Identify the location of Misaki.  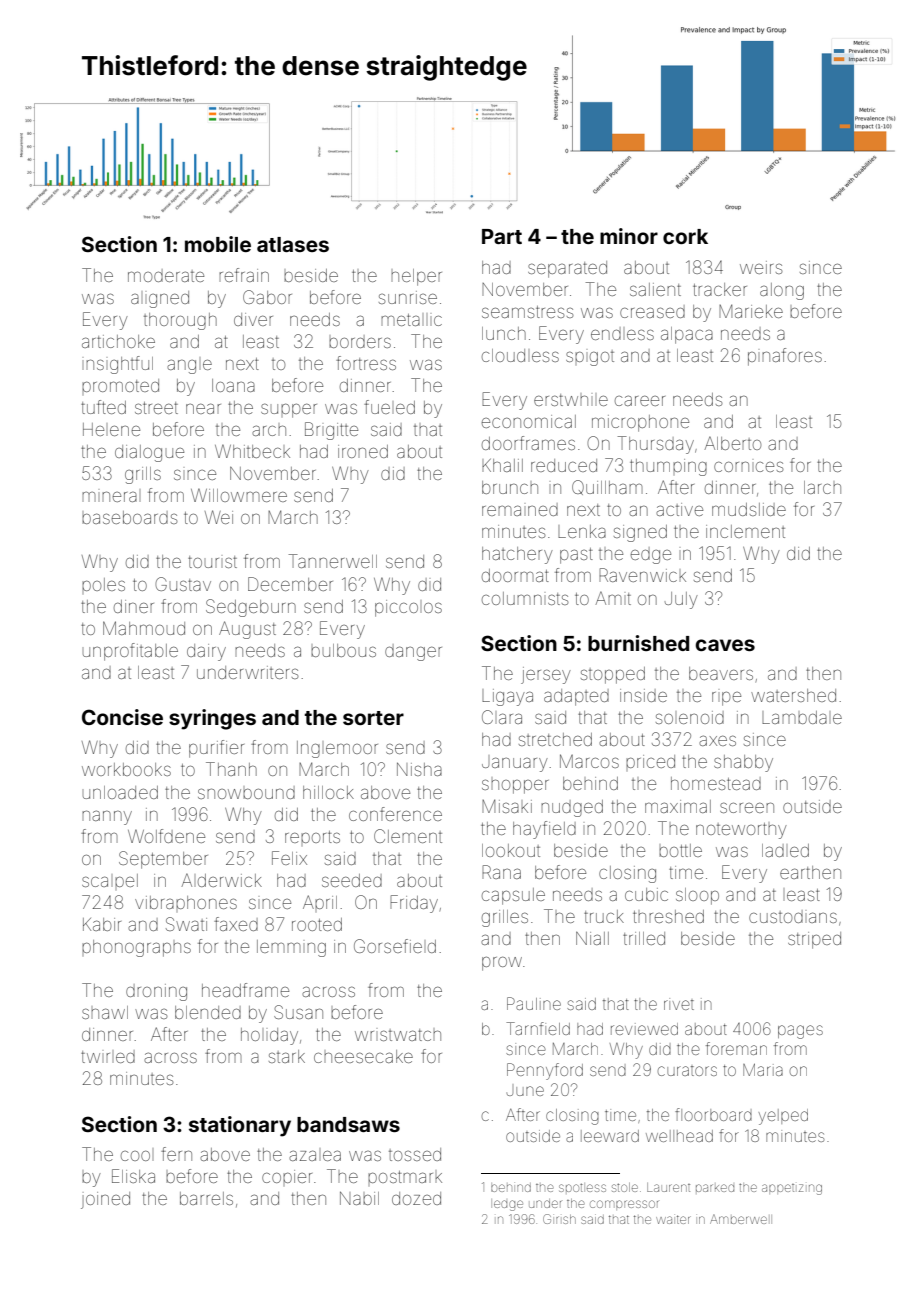
(507, 806).
